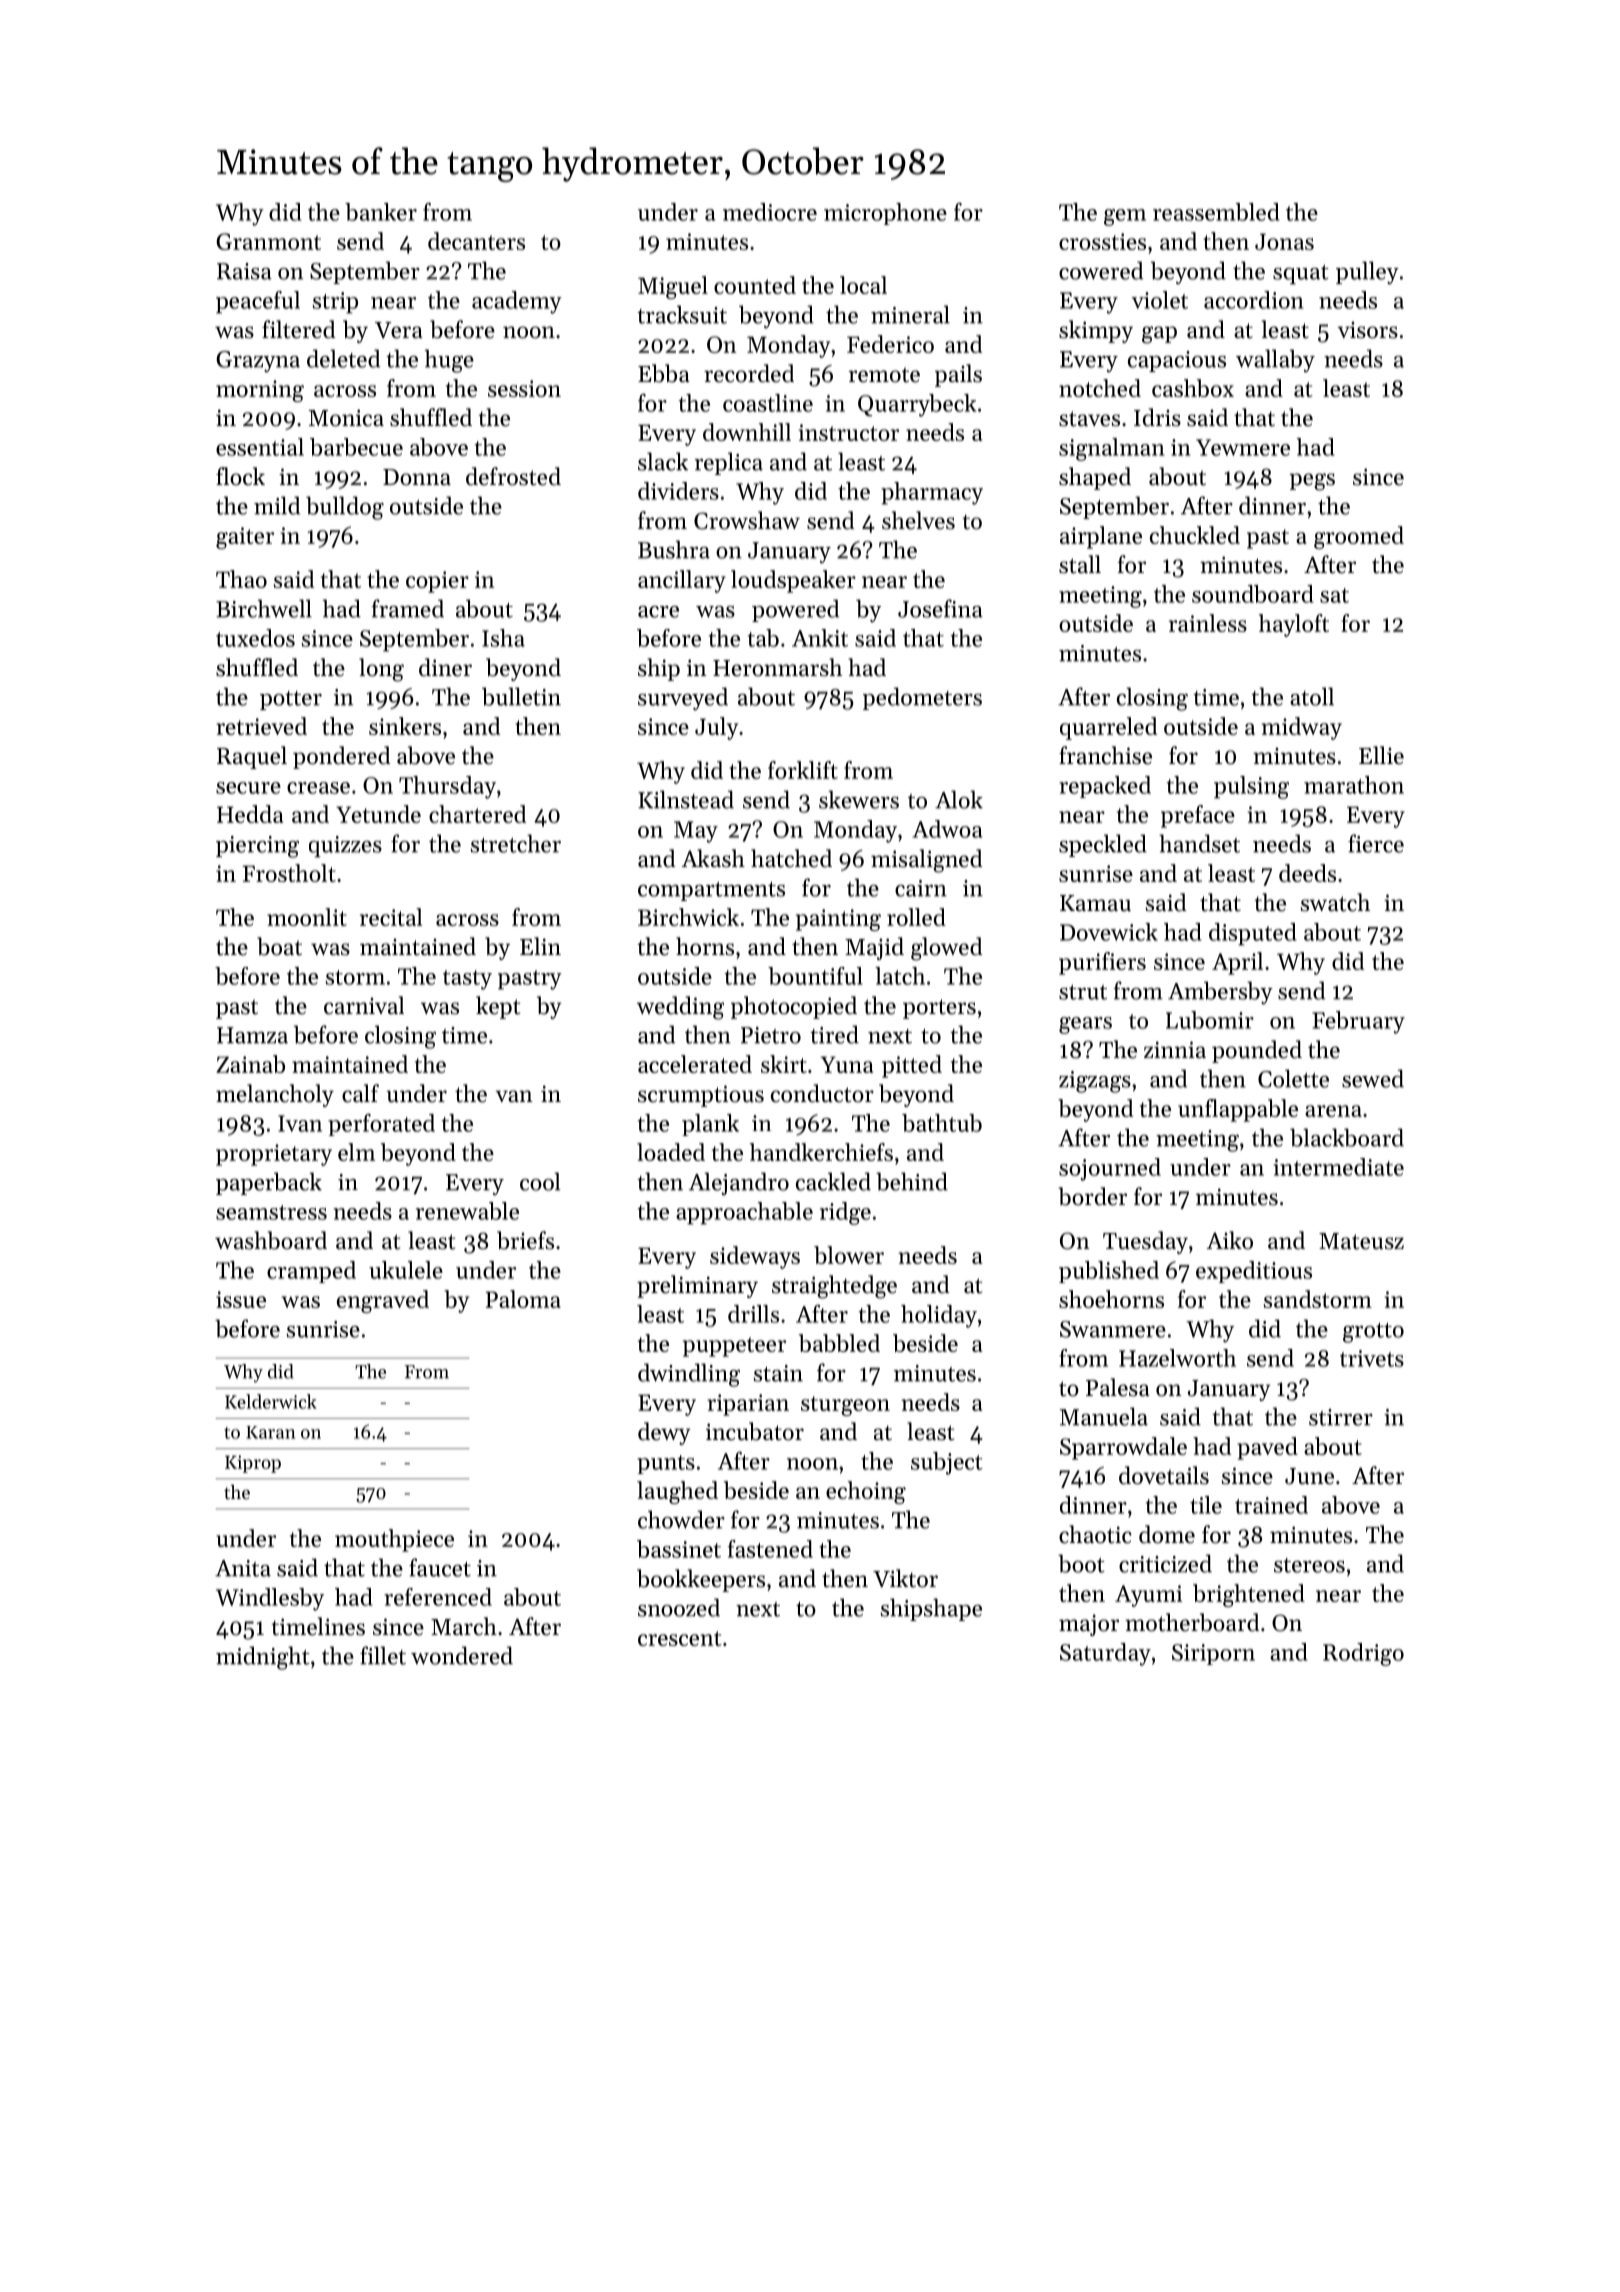  What do you see at coordinates (885, 214) in the screenshot?
I see `microphone` at bounding box center [885, 214].
